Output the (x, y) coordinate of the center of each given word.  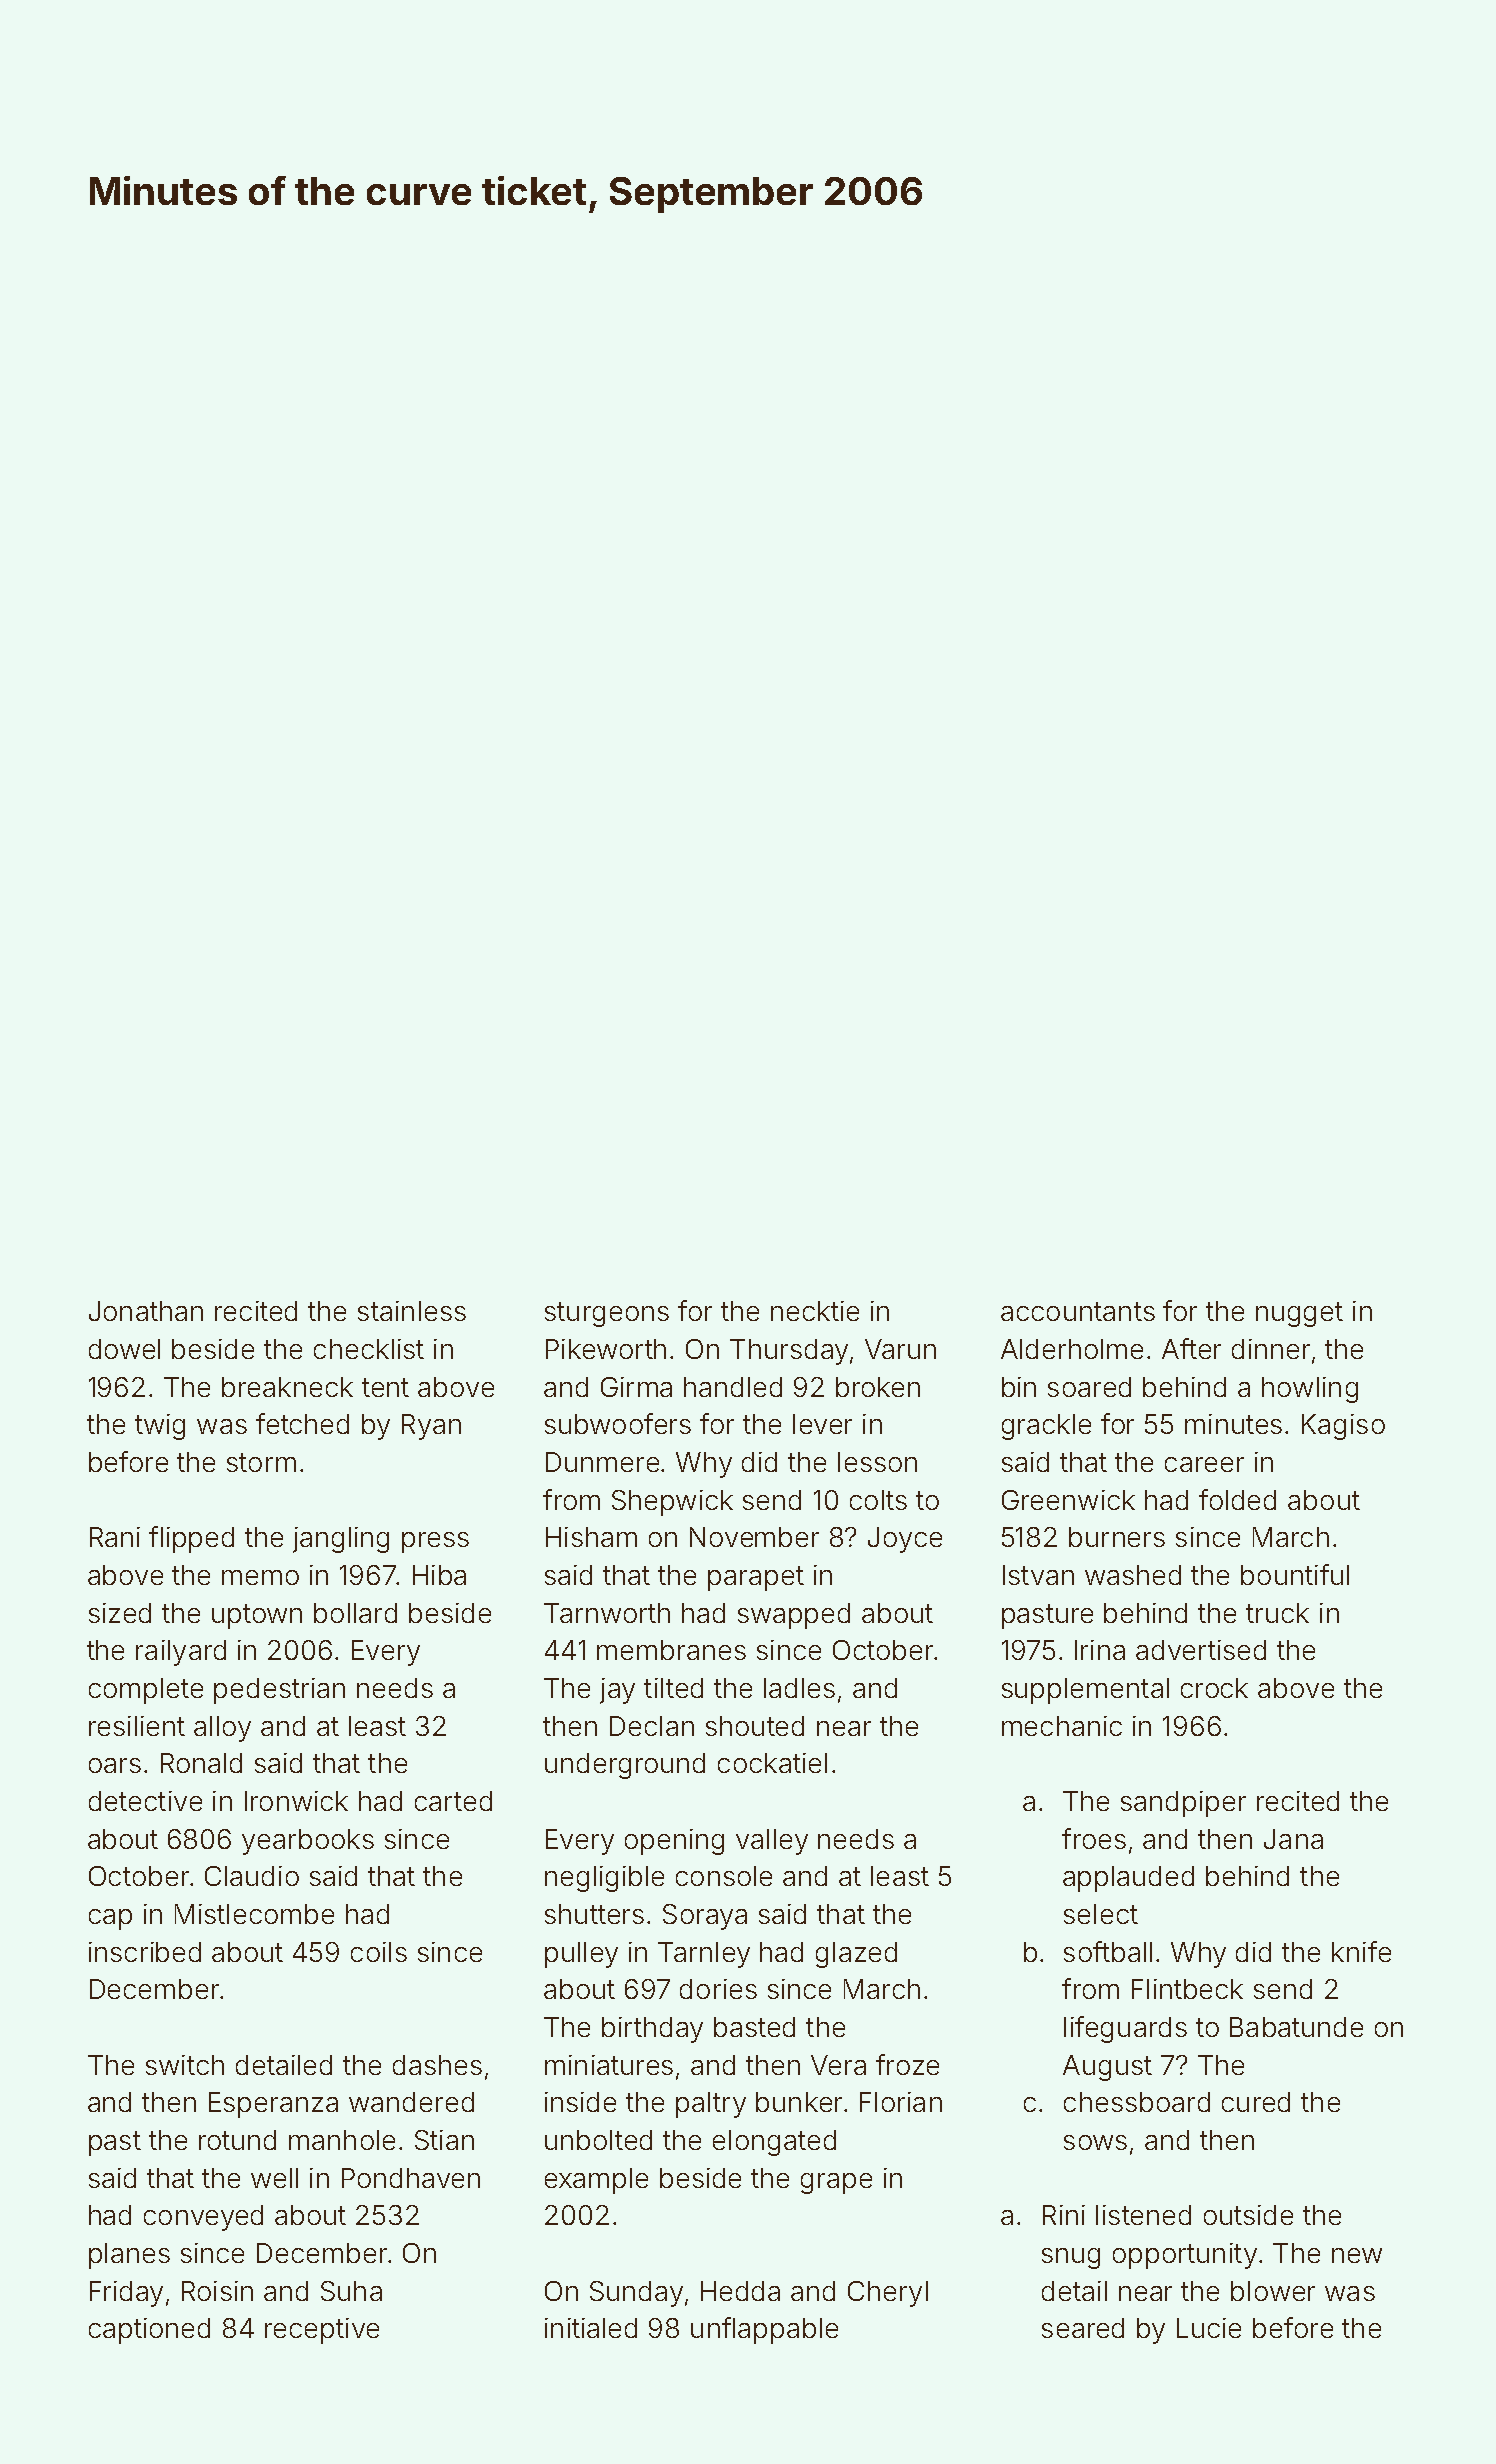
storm (261, 1462)
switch (185, 2065)
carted (453, 1801)
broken (878, 1387)
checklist (369, 1349)
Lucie (1209, 2328)
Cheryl (888, 2294)
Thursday (789, 1352)
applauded (1128, 1879)
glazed (856, 1955)
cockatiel (772, 1763)
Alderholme (1072, 1349)
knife (1361, 1951)
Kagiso (1343, 1427)
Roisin (217, 2291)
